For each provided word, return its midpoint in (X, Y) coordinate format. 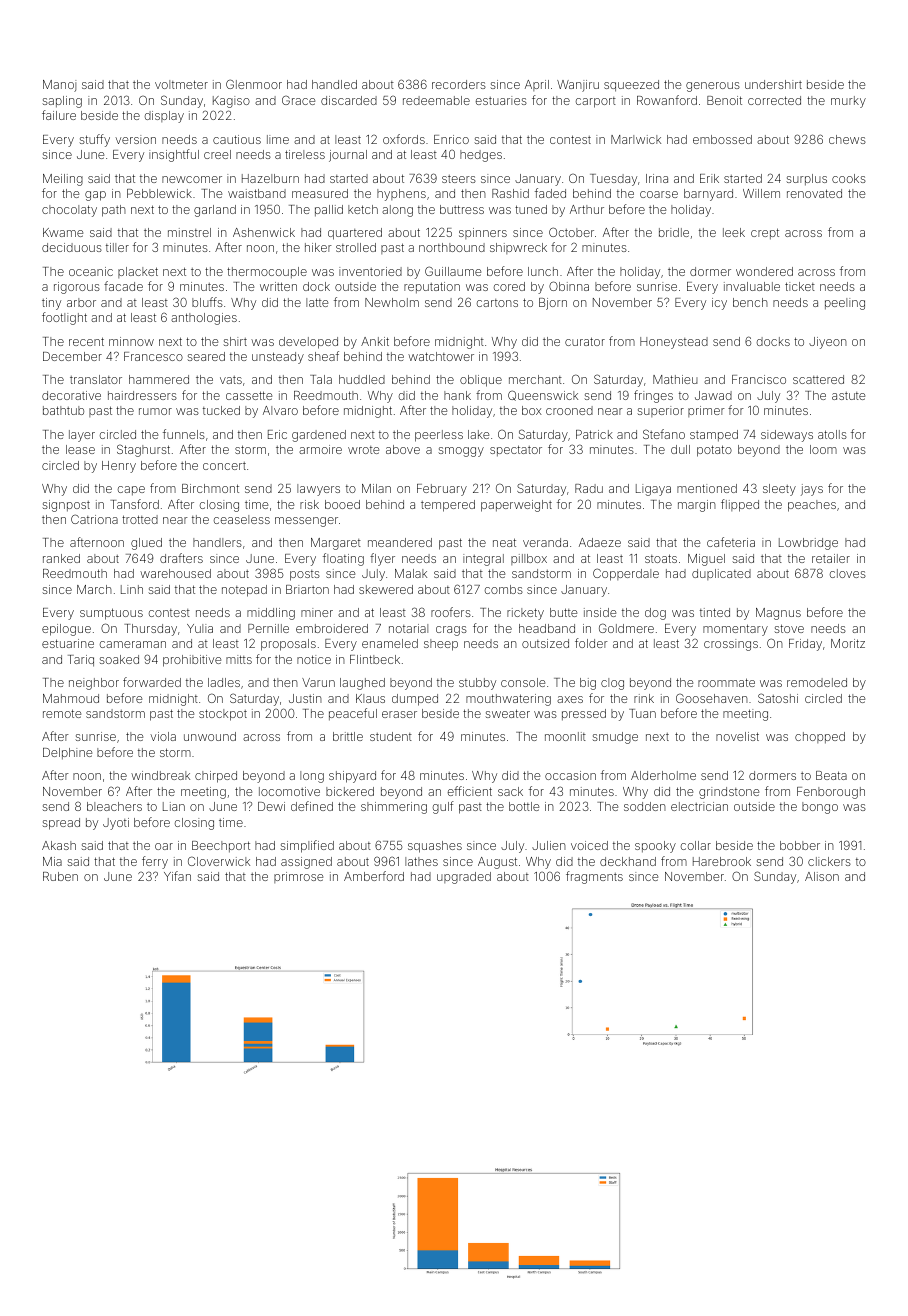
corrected (774, 100)
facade (123, 286)
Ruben (60, 876)
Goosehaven (712, 698)
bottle (524, 806)
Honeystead (674, 343)
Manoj (59, 86)
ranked (61, 558)
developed (308, 343)
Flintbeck (375, 659)
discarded (349, 100)
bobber (800, 845)
